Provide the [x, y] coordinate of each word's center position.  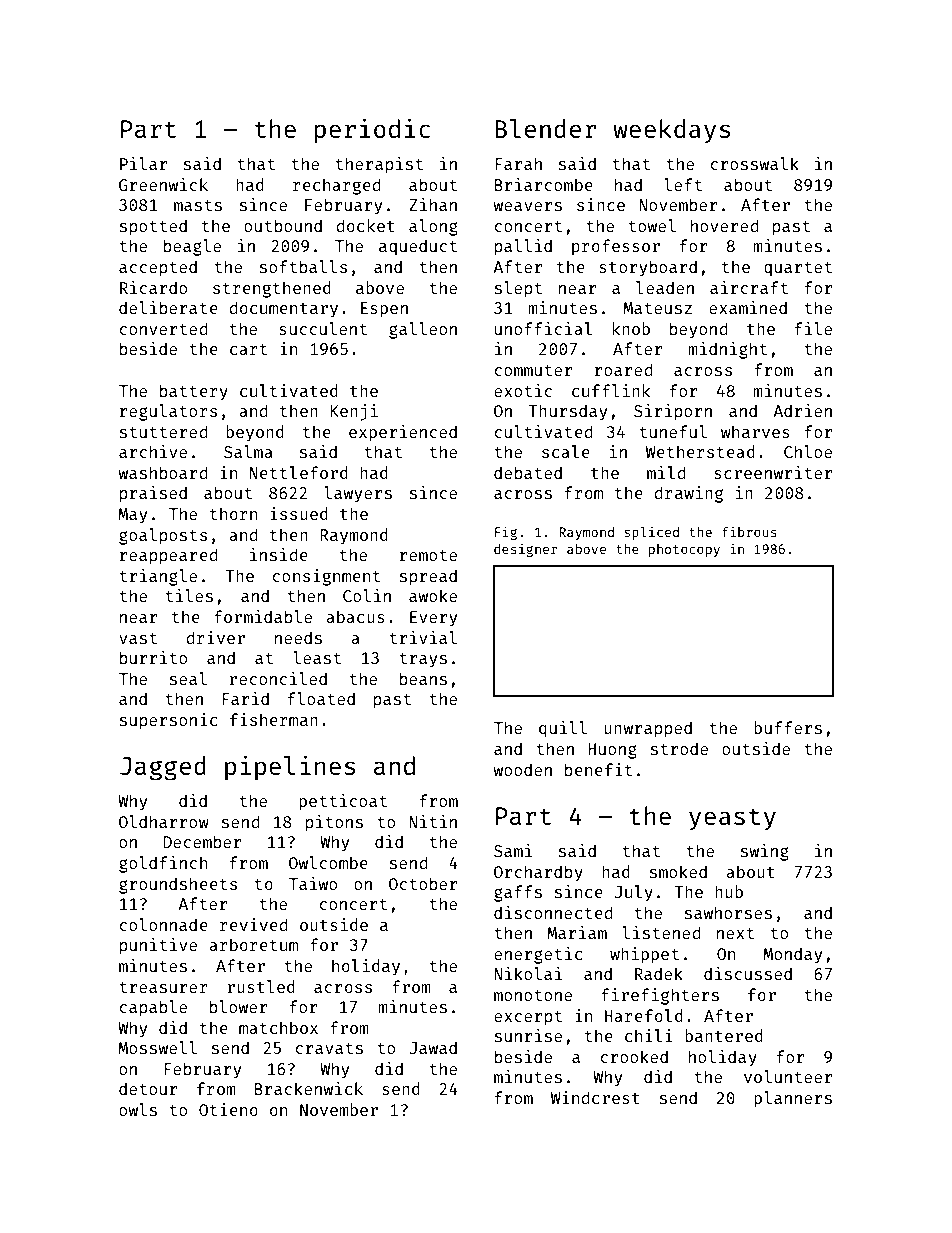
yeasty [732, 819]
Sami [513, 850]
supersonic [168, 721]
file [813, 328]
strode [679, 748]
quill [563, 729]
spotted [153, 227]
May [133, 516]
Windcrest [595, 1097]
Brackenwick [309, 1088]
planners [793, 1099]
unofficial [543, 328]
